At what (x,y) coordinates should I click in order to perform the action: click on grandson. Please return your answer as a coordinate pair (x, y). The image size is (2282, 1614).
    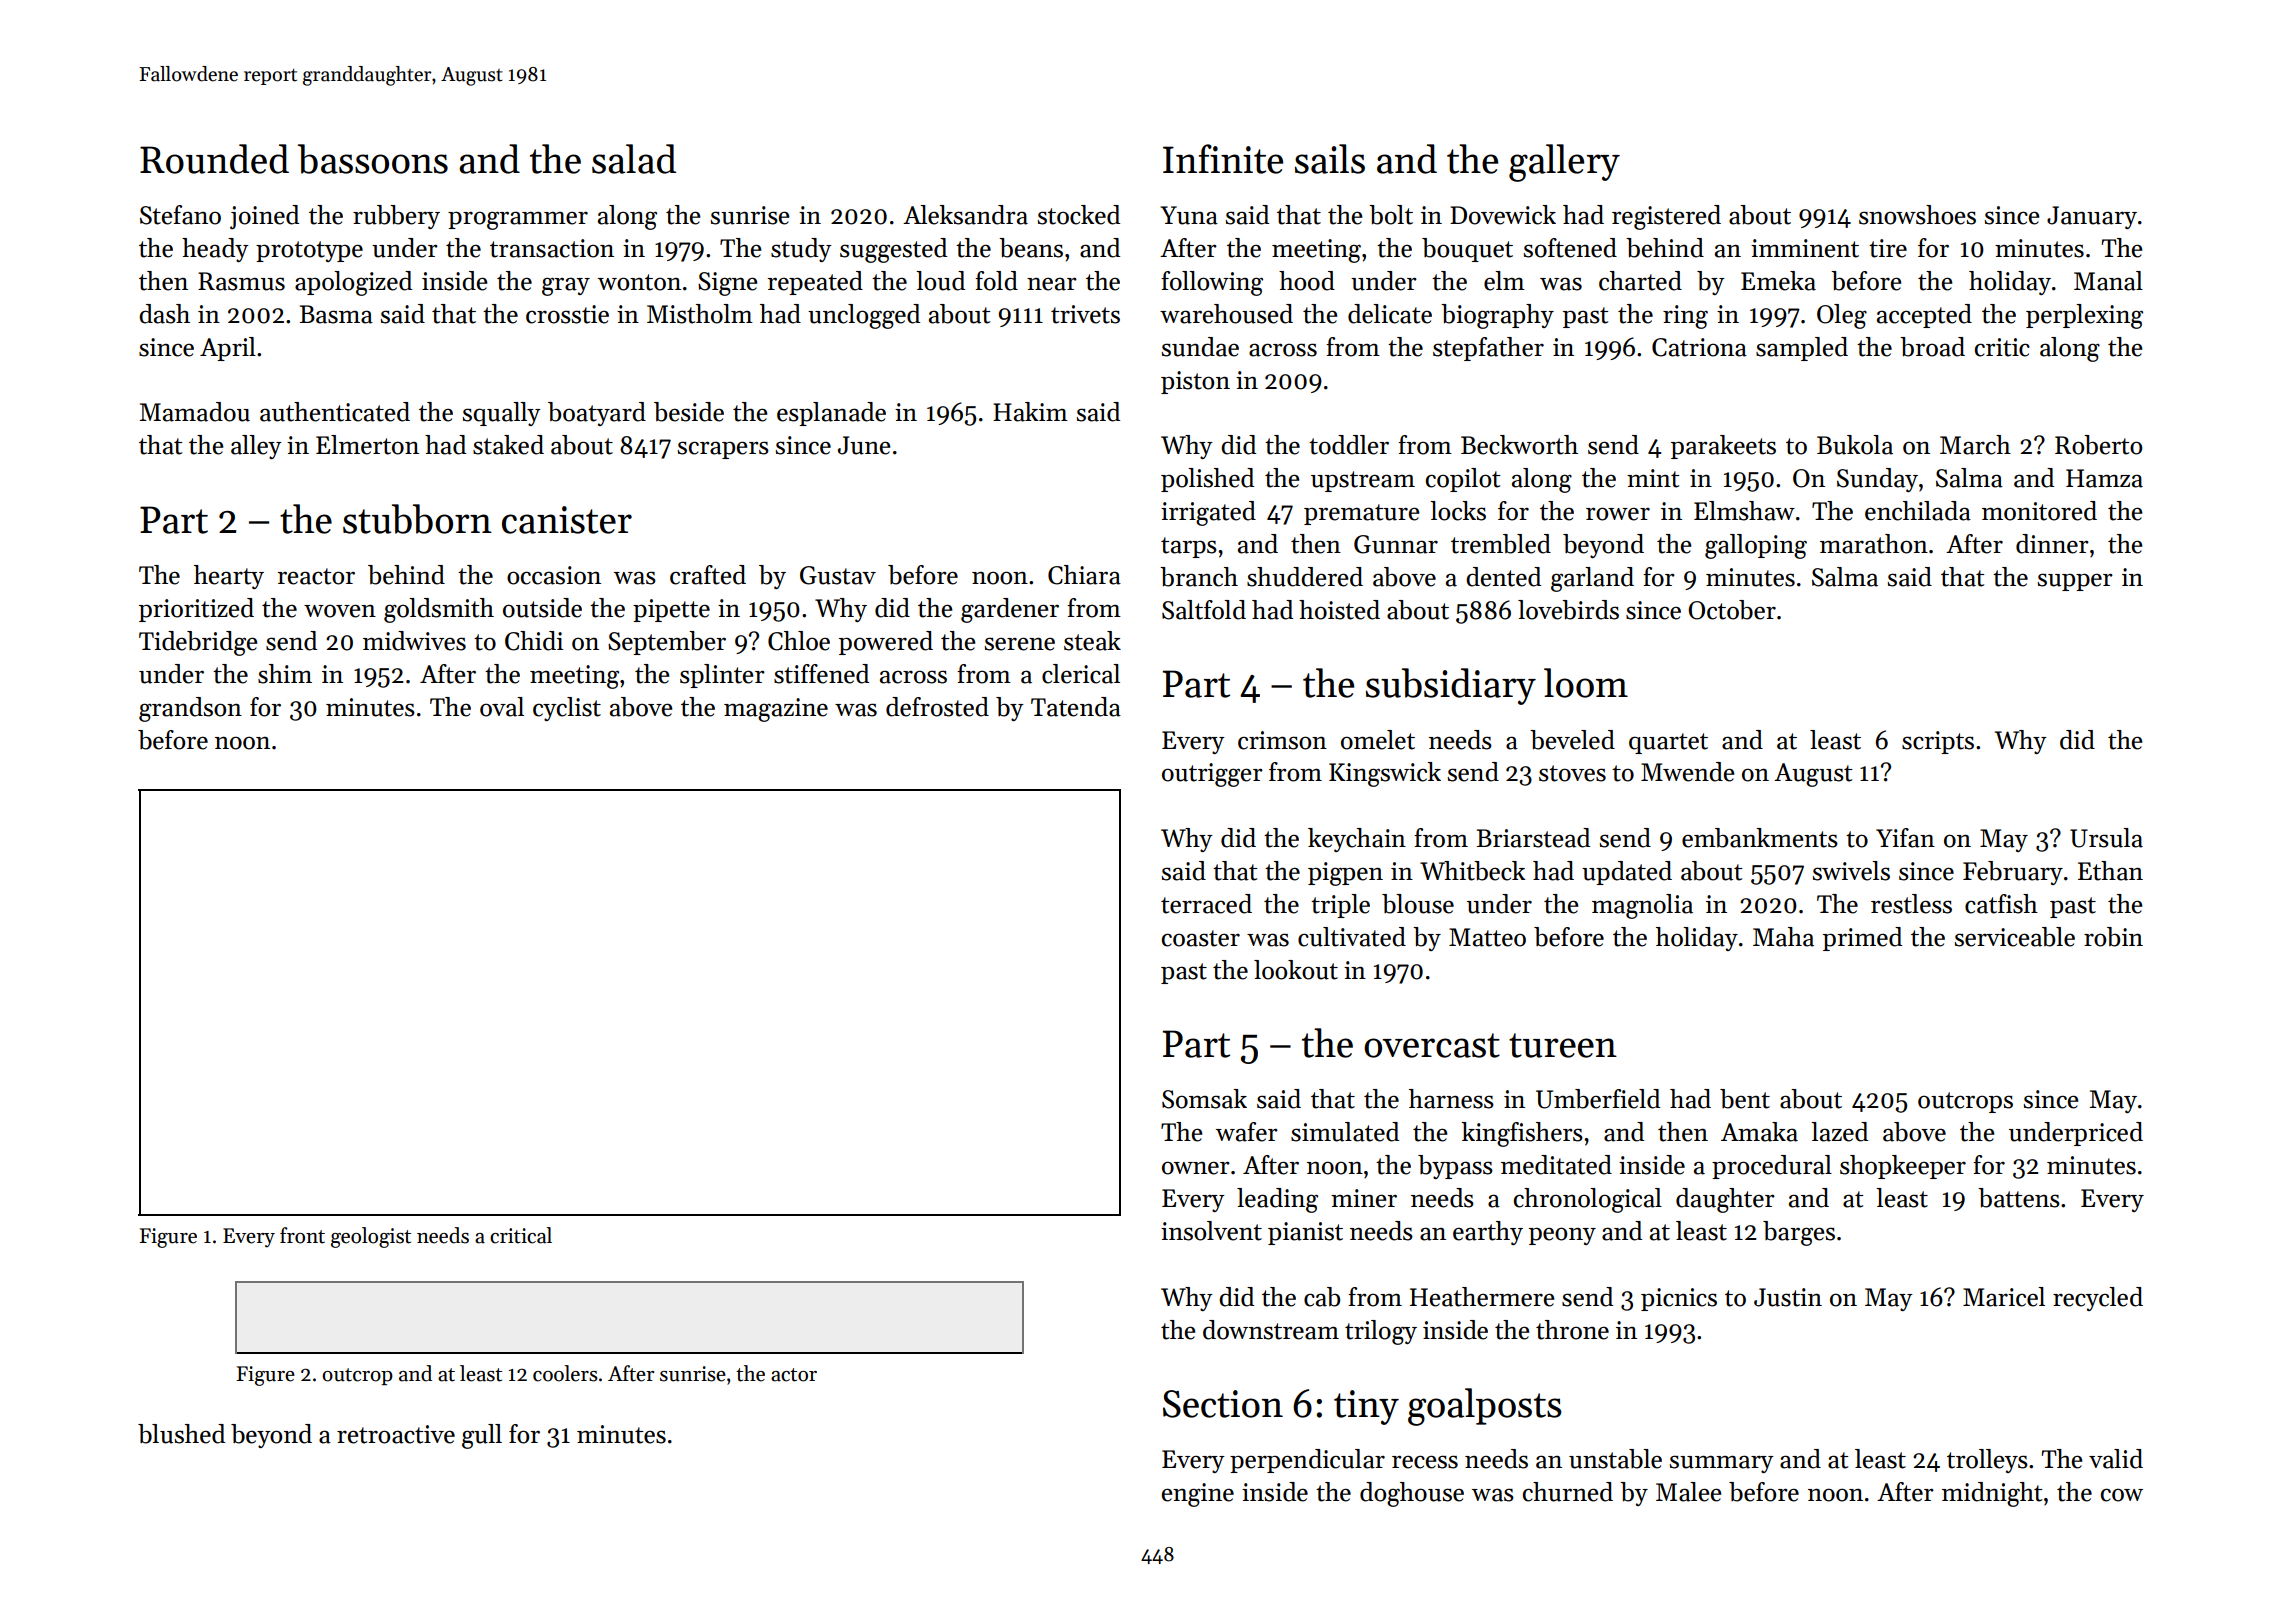
    Looking at the image, I should click on (190, 709).
